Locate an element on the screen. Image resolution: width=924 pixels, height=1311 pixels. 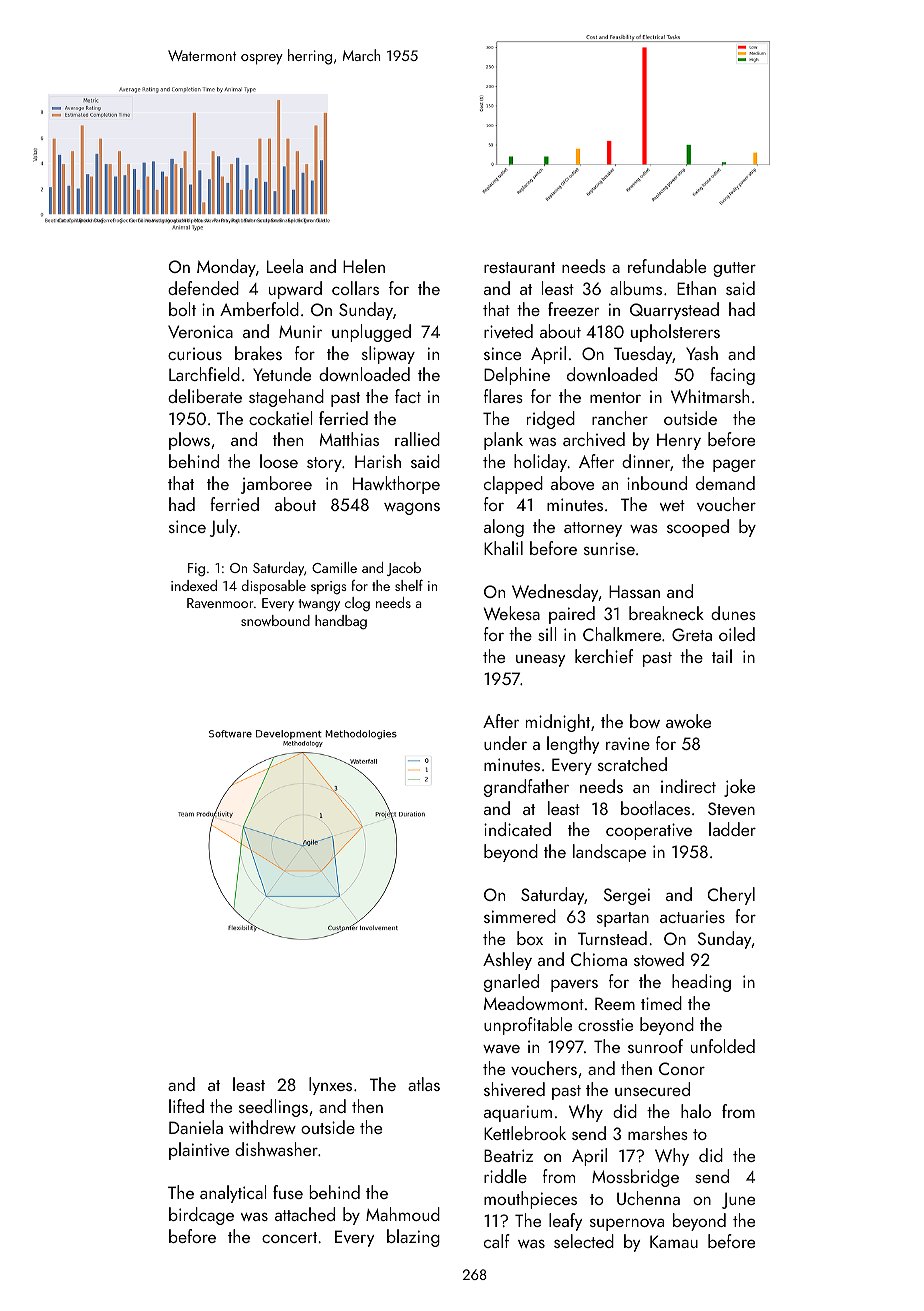
Ashley is located at coordinates (507, 961).
